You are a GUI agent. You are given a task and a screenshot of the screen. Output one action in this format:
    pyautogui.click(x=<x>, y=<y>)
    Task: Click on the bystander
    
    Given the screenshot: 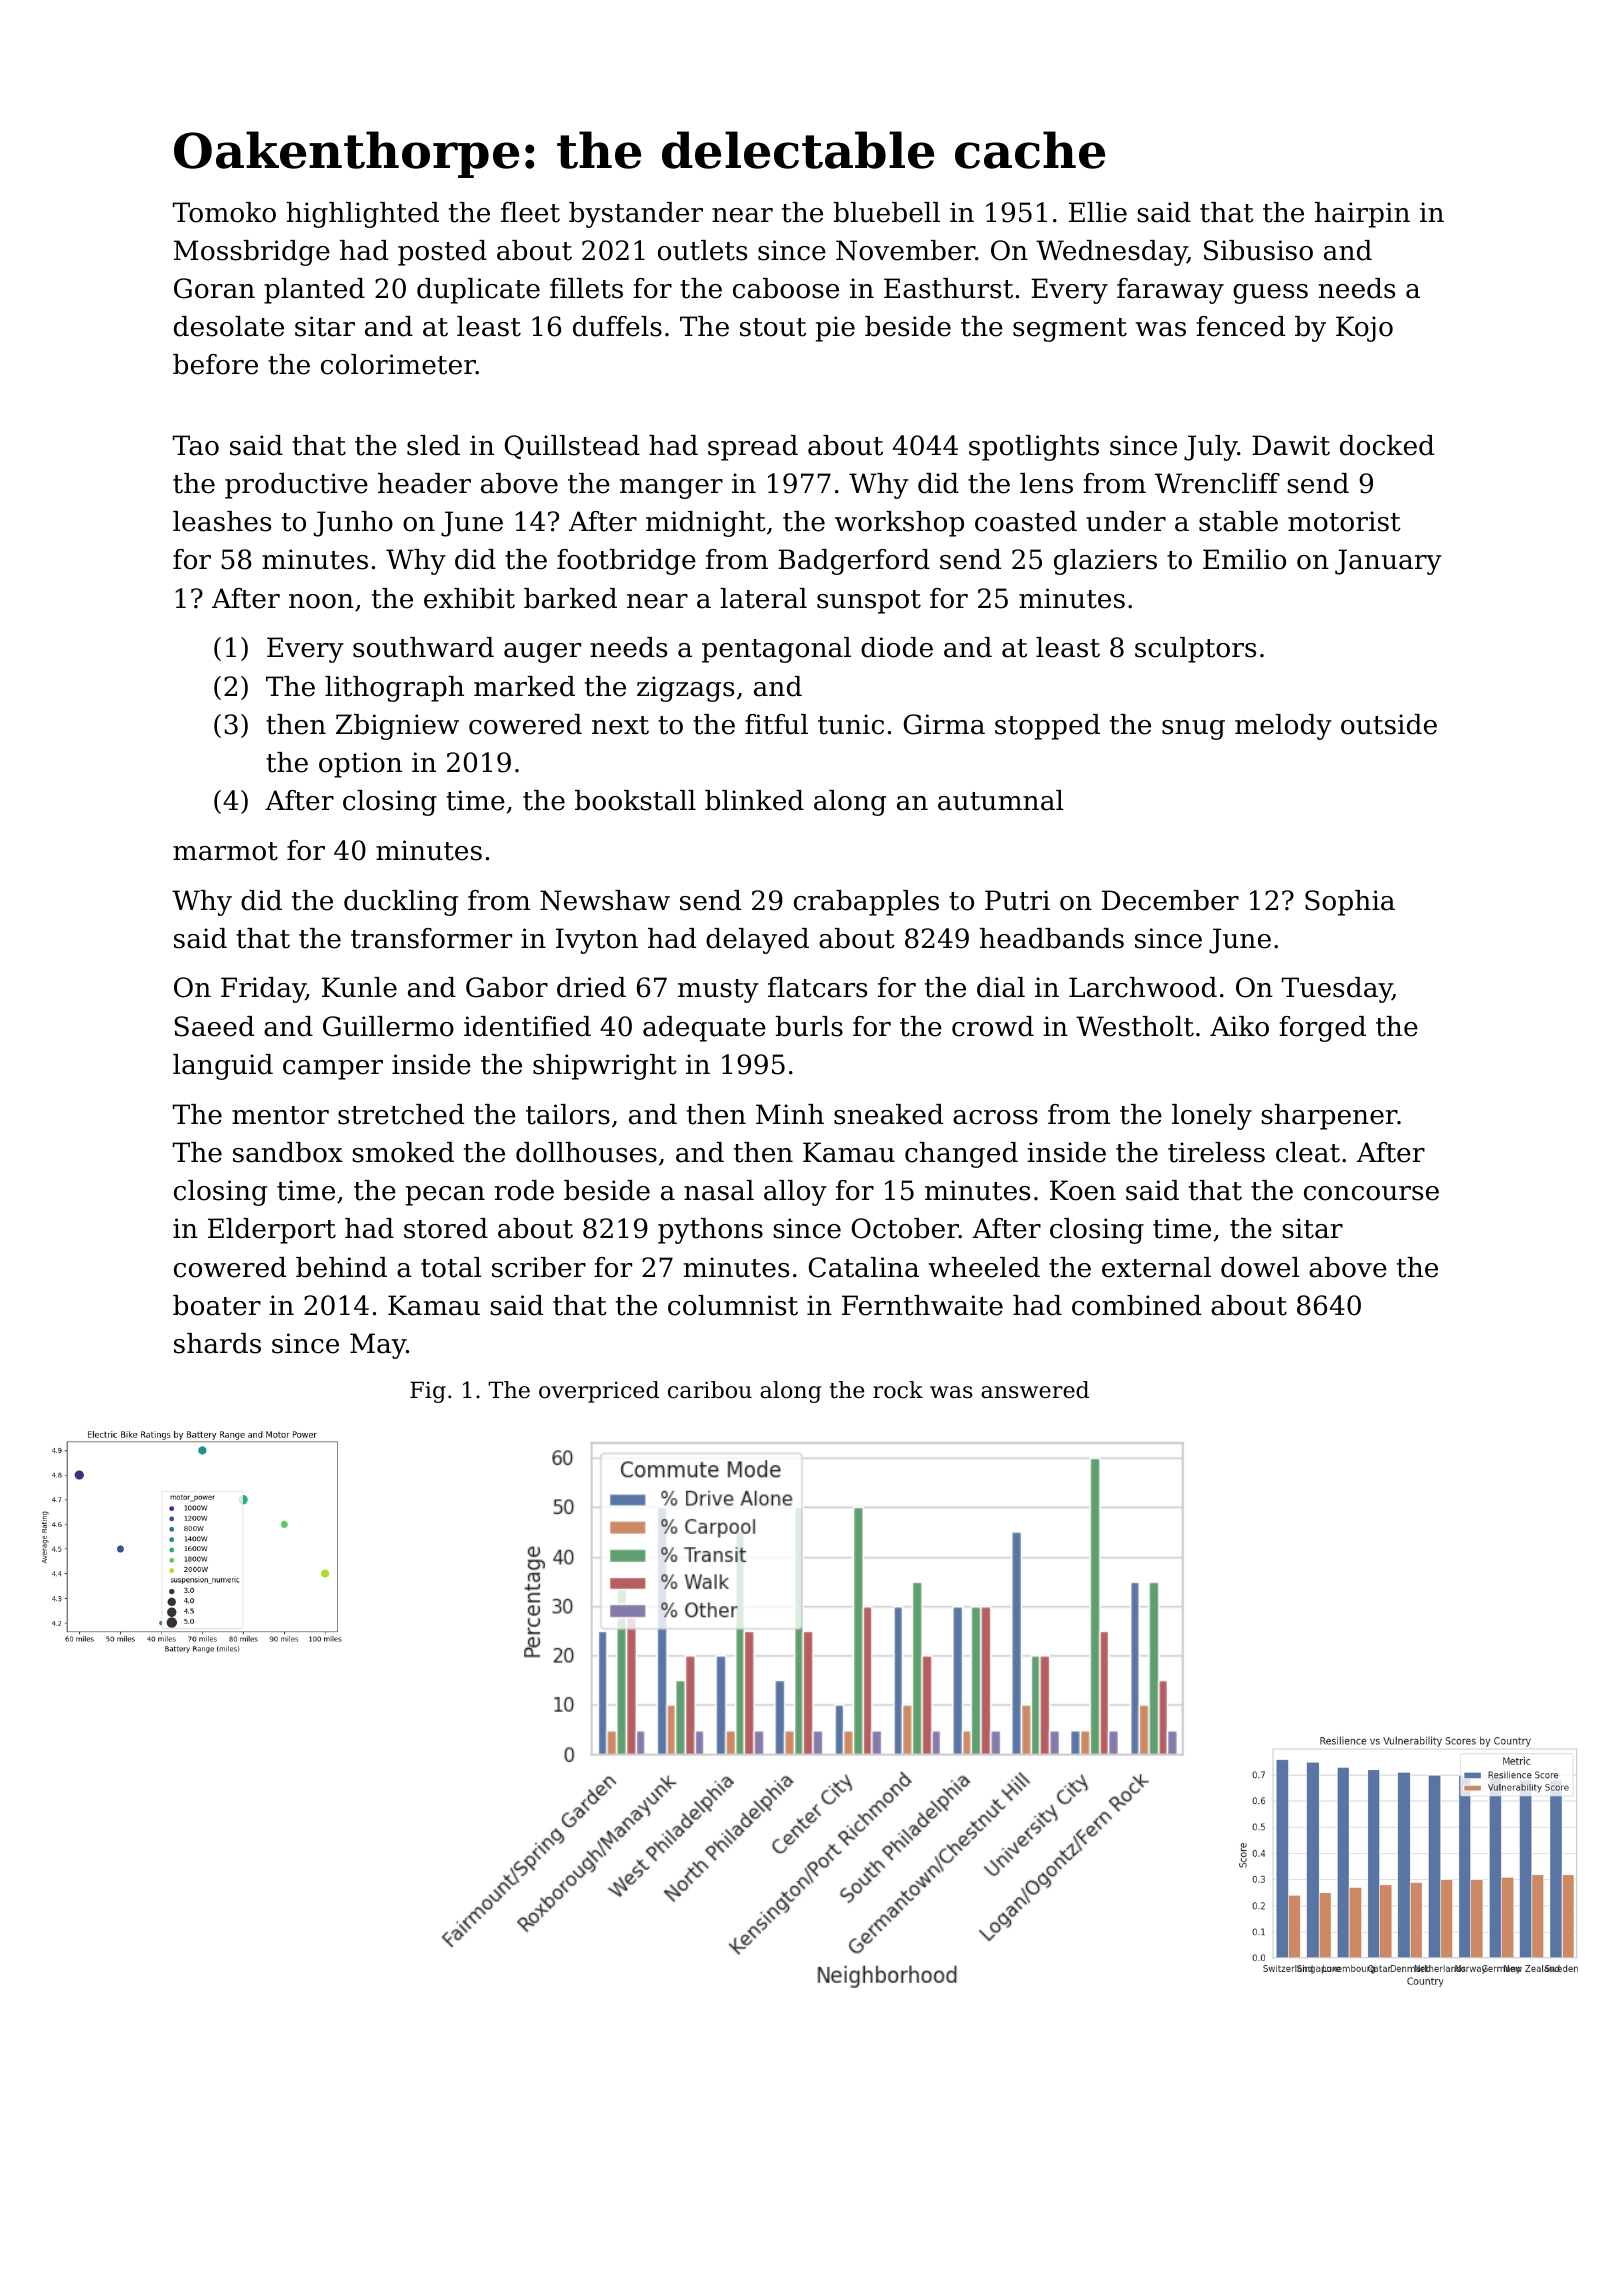 What is the action you would take?
    pyautogui.click(x=636, y=215)
